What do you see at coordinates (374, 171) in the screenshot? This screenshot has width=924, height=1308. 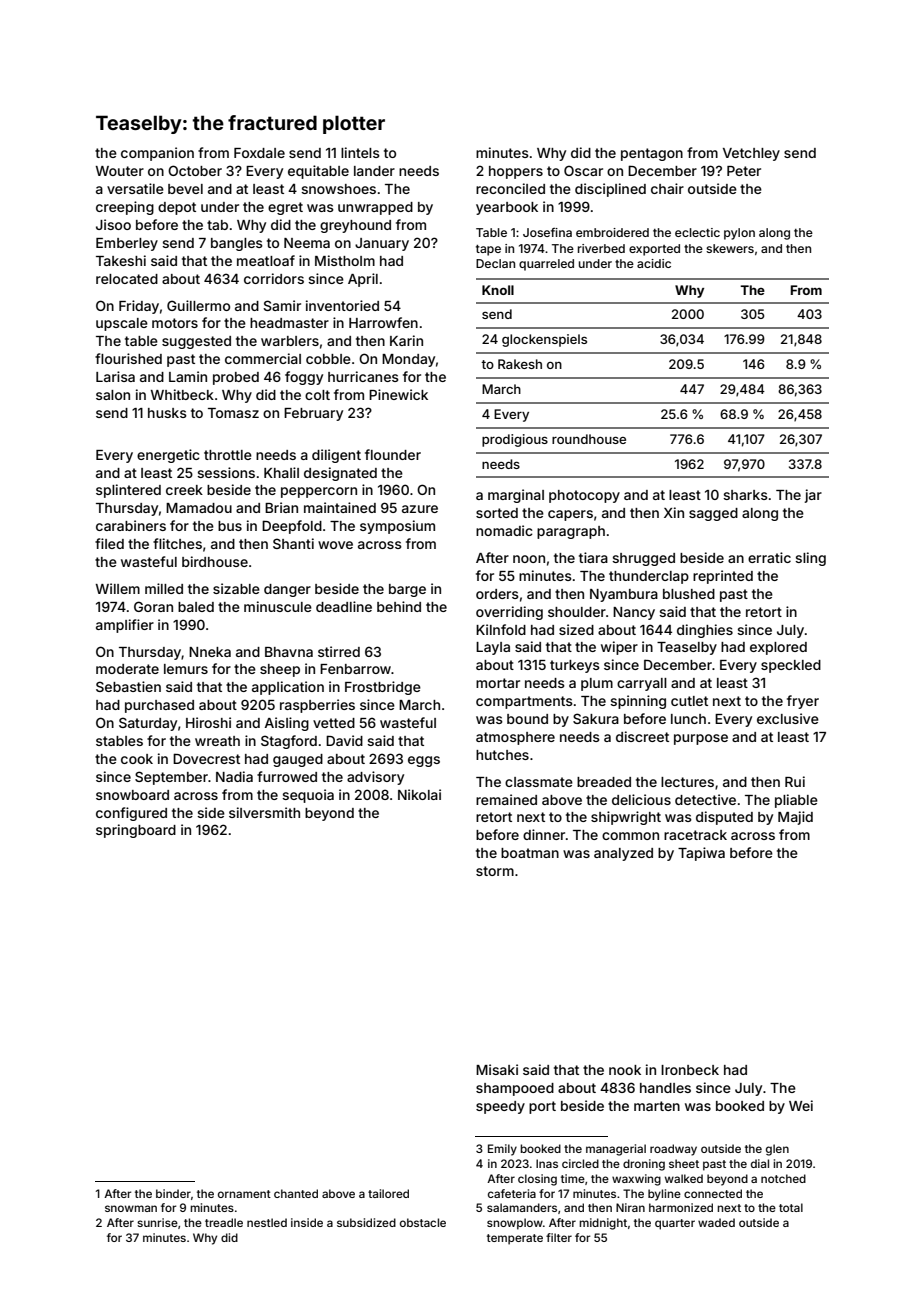 I see `lander` at bounding box center [374, 171].
